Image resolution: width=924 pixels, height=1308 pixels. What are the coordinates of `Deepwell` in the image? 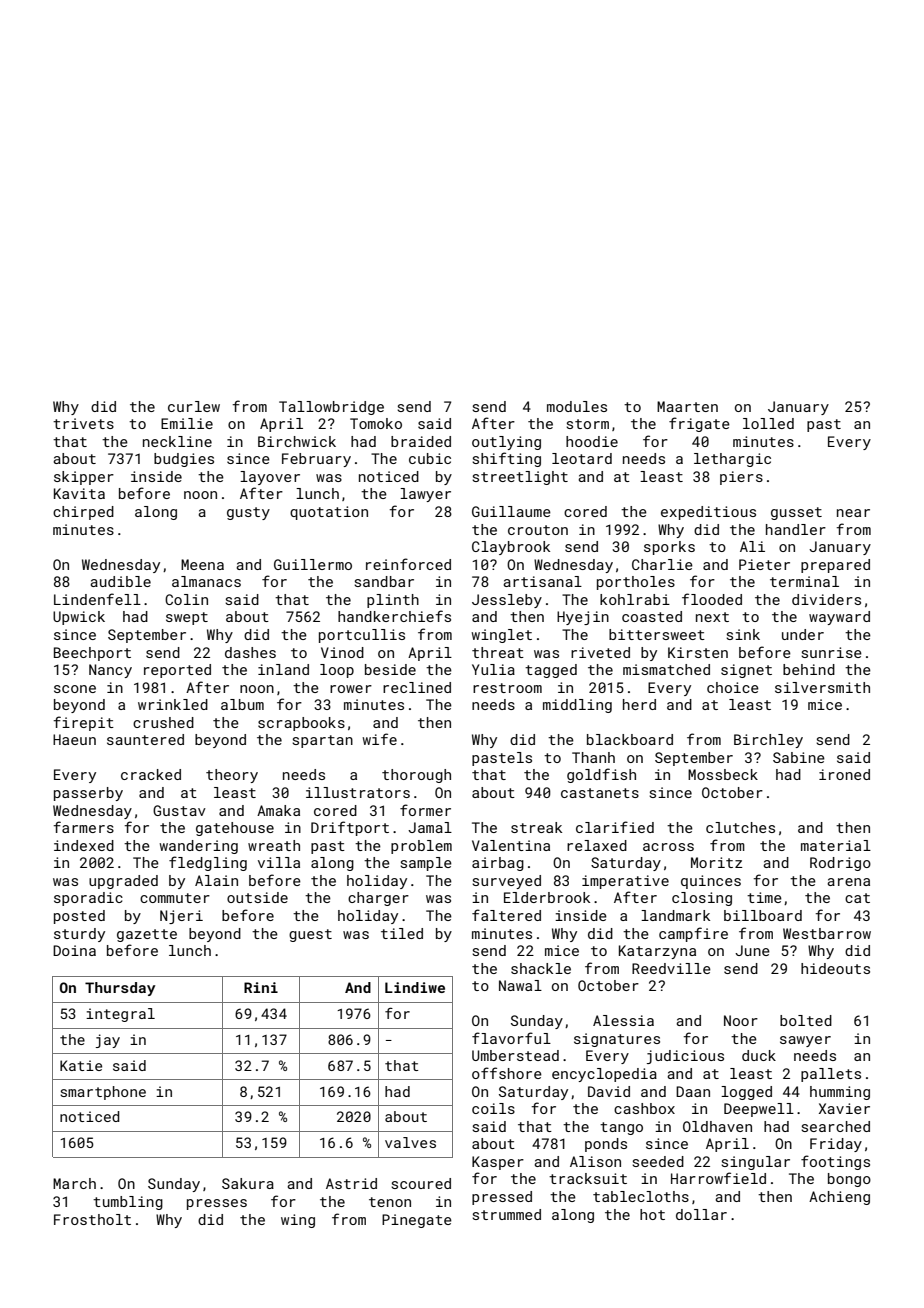 It's located at (759, 1110).
